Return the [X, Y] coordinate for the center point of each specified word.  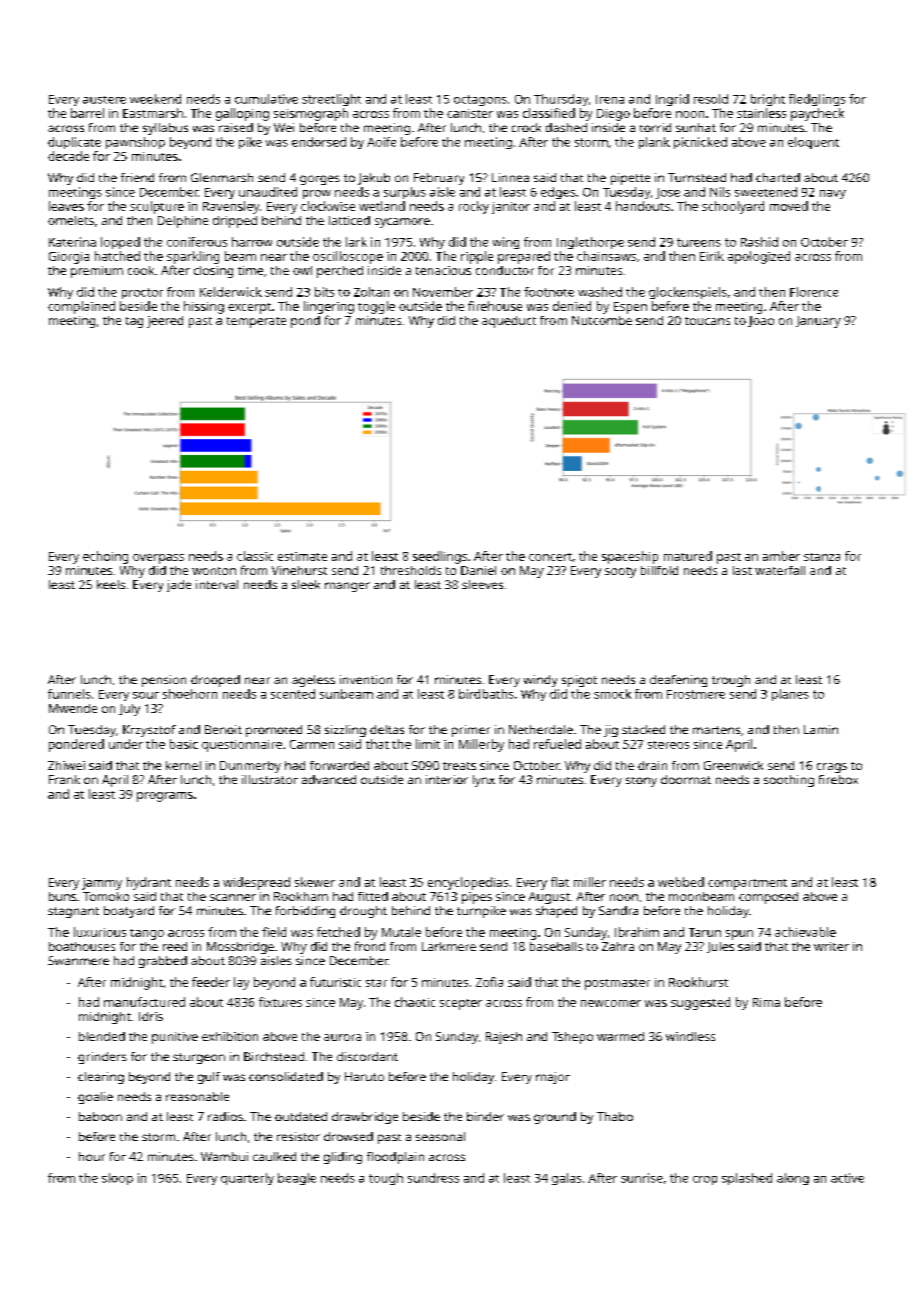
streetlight [331, 100]
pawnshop [135, 143]
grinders [102, 1058]
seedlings [440, 557]
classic [255, 556]
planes [790, 695]
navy [833, 194]
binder [485, 1116]
